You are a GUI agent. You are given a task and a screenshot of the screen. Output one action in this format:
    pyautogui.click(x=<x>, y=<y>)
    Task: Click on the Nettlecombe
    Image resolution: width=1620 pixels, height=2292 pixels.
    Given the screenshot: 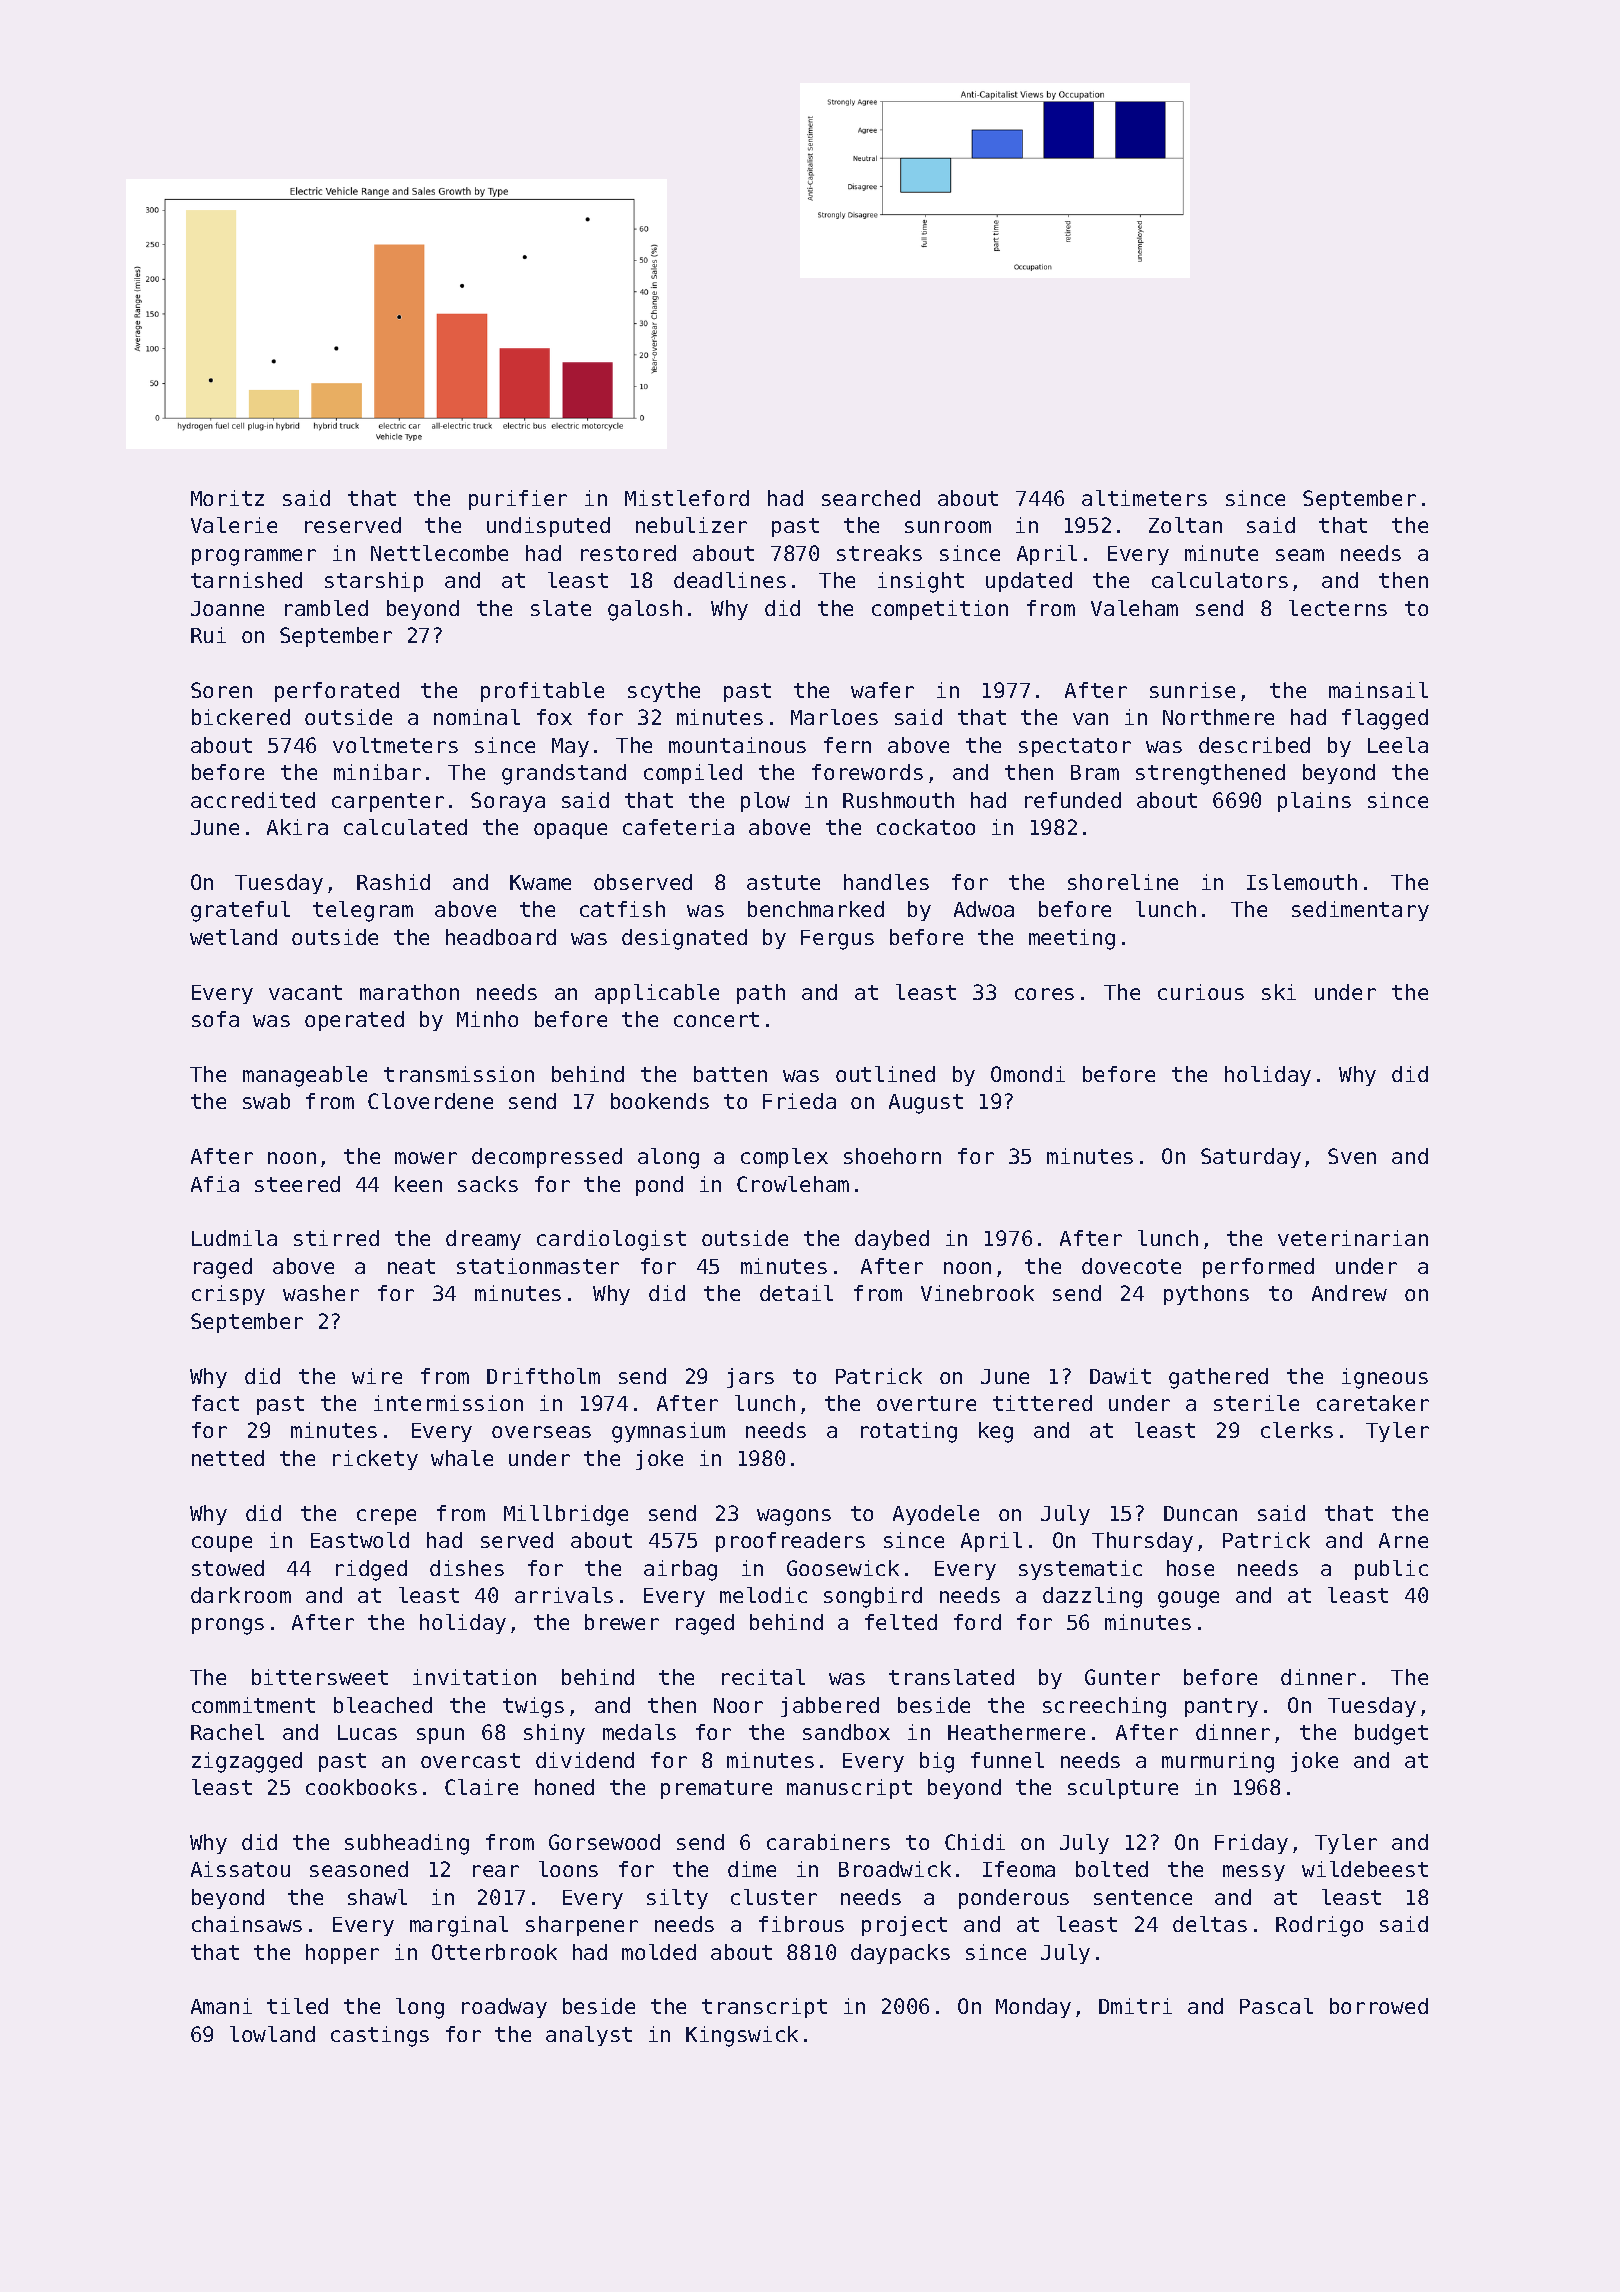 What is the action you would take?
    pyautogui.click(x=439, y=553)
